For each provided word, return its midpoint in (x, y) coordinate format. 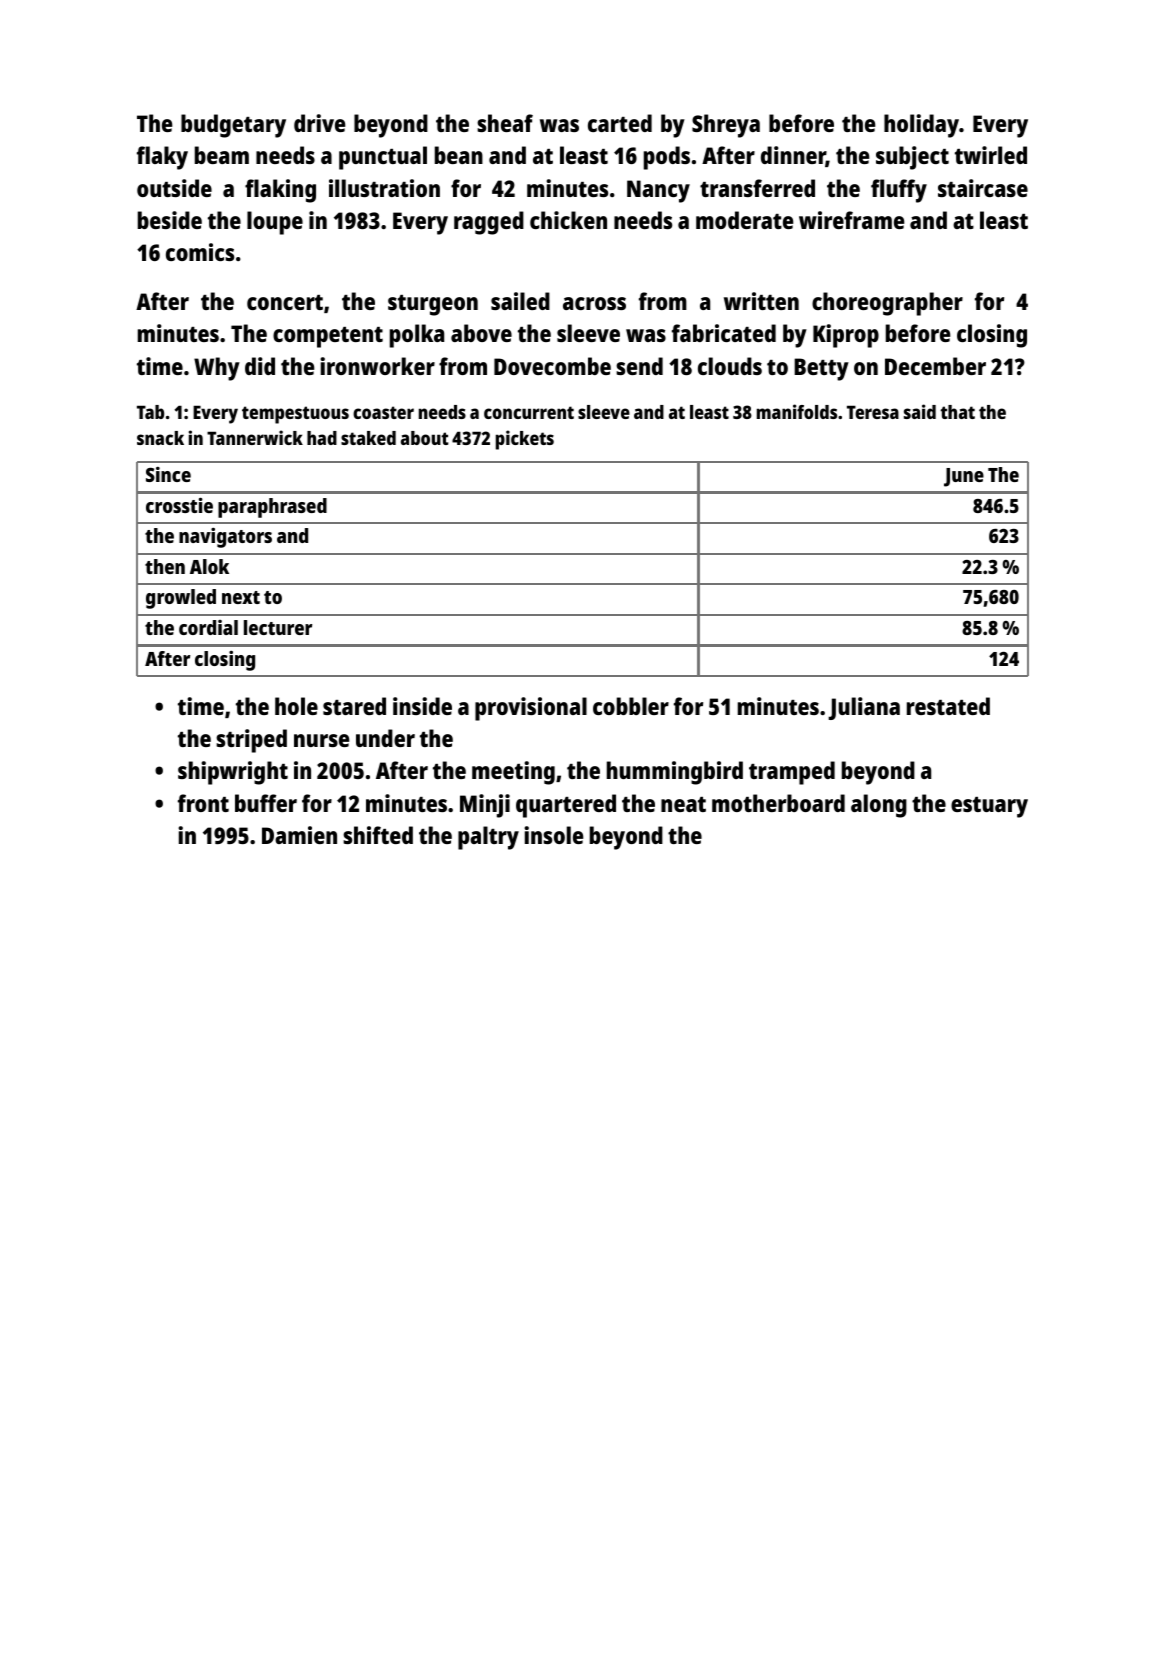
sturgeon (433, 305)
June (964, 477)
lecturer (278, 627)
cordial (208, 627)
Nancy (658, 191)
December (935, 366)
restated (948, 706)
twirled (991, 155)
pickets (525, 440)
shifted (378, 835)
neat (683, 804)
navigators (225, 538)
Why (217, 369)
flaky (162, 158)
